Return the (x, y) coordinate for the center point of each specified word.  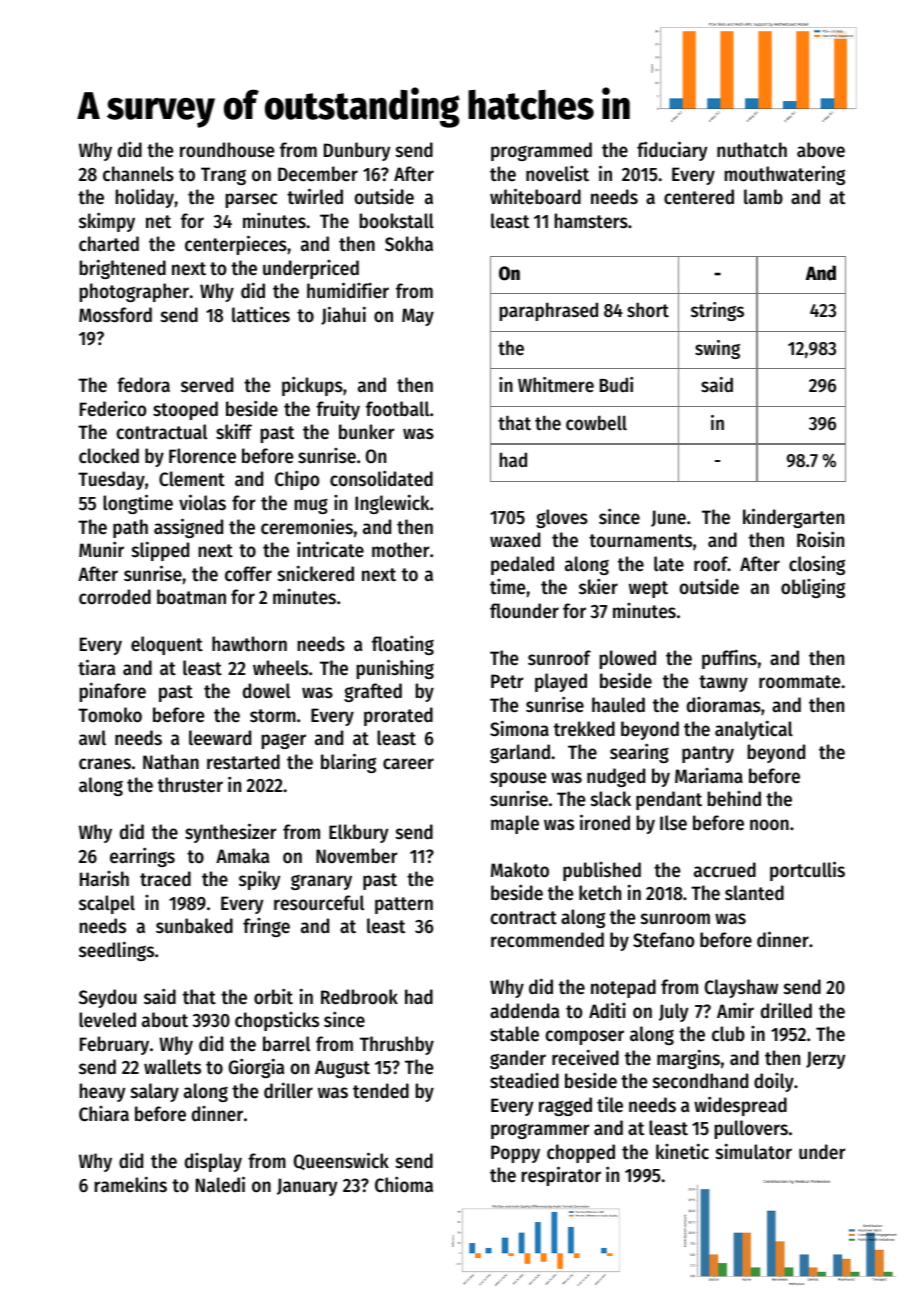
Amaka (242, 855)
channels (138, 174)
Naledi (220, 1184)
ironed (605, 822)
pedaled (522, 565)
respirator (561, 1176)
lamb (763, 196)
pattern (404, 905)
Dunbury (357, 151)
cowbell (596, 423)
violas (202, 502)
